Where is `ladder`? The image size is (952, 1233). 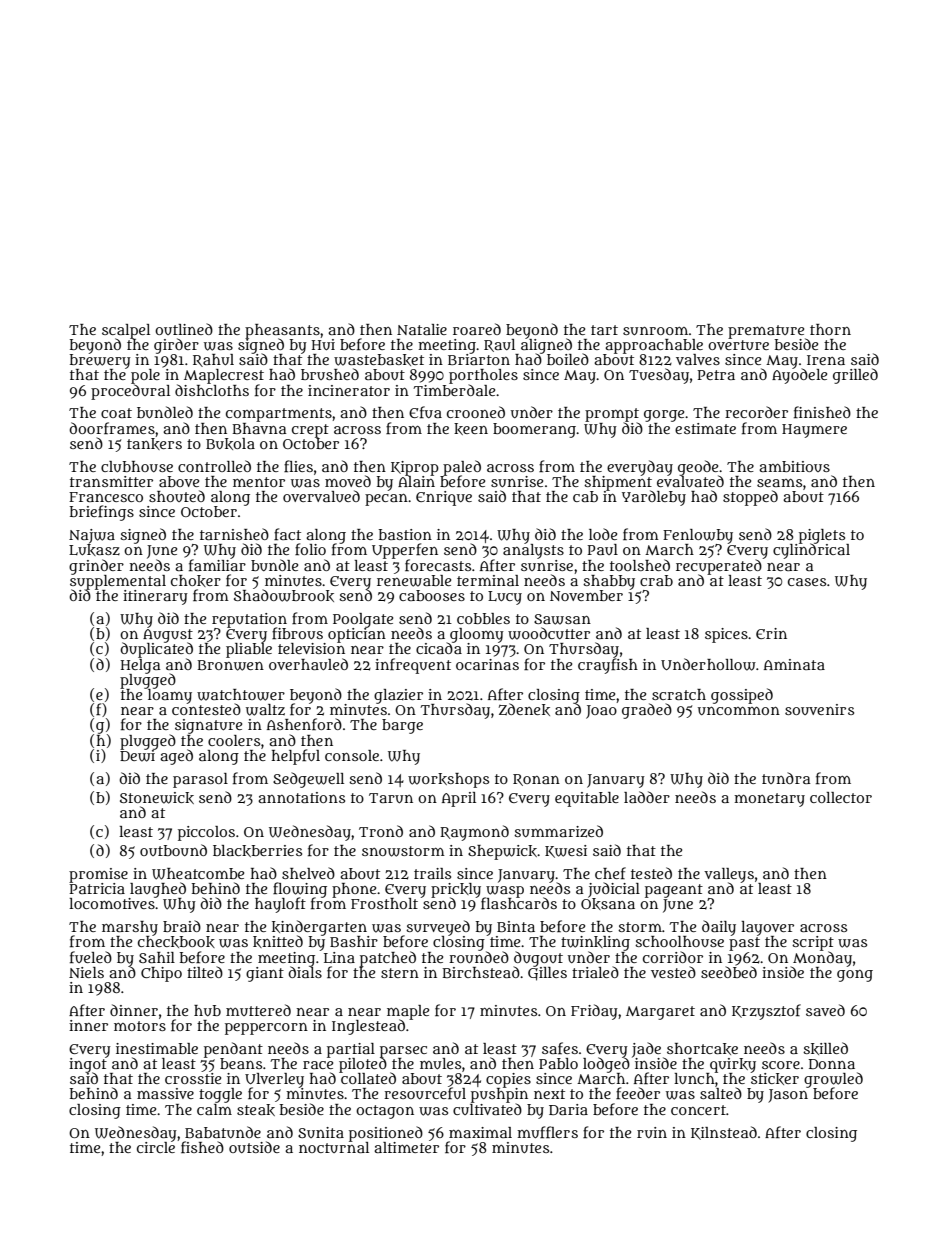
ladder is located at coordinates (647, 797).
